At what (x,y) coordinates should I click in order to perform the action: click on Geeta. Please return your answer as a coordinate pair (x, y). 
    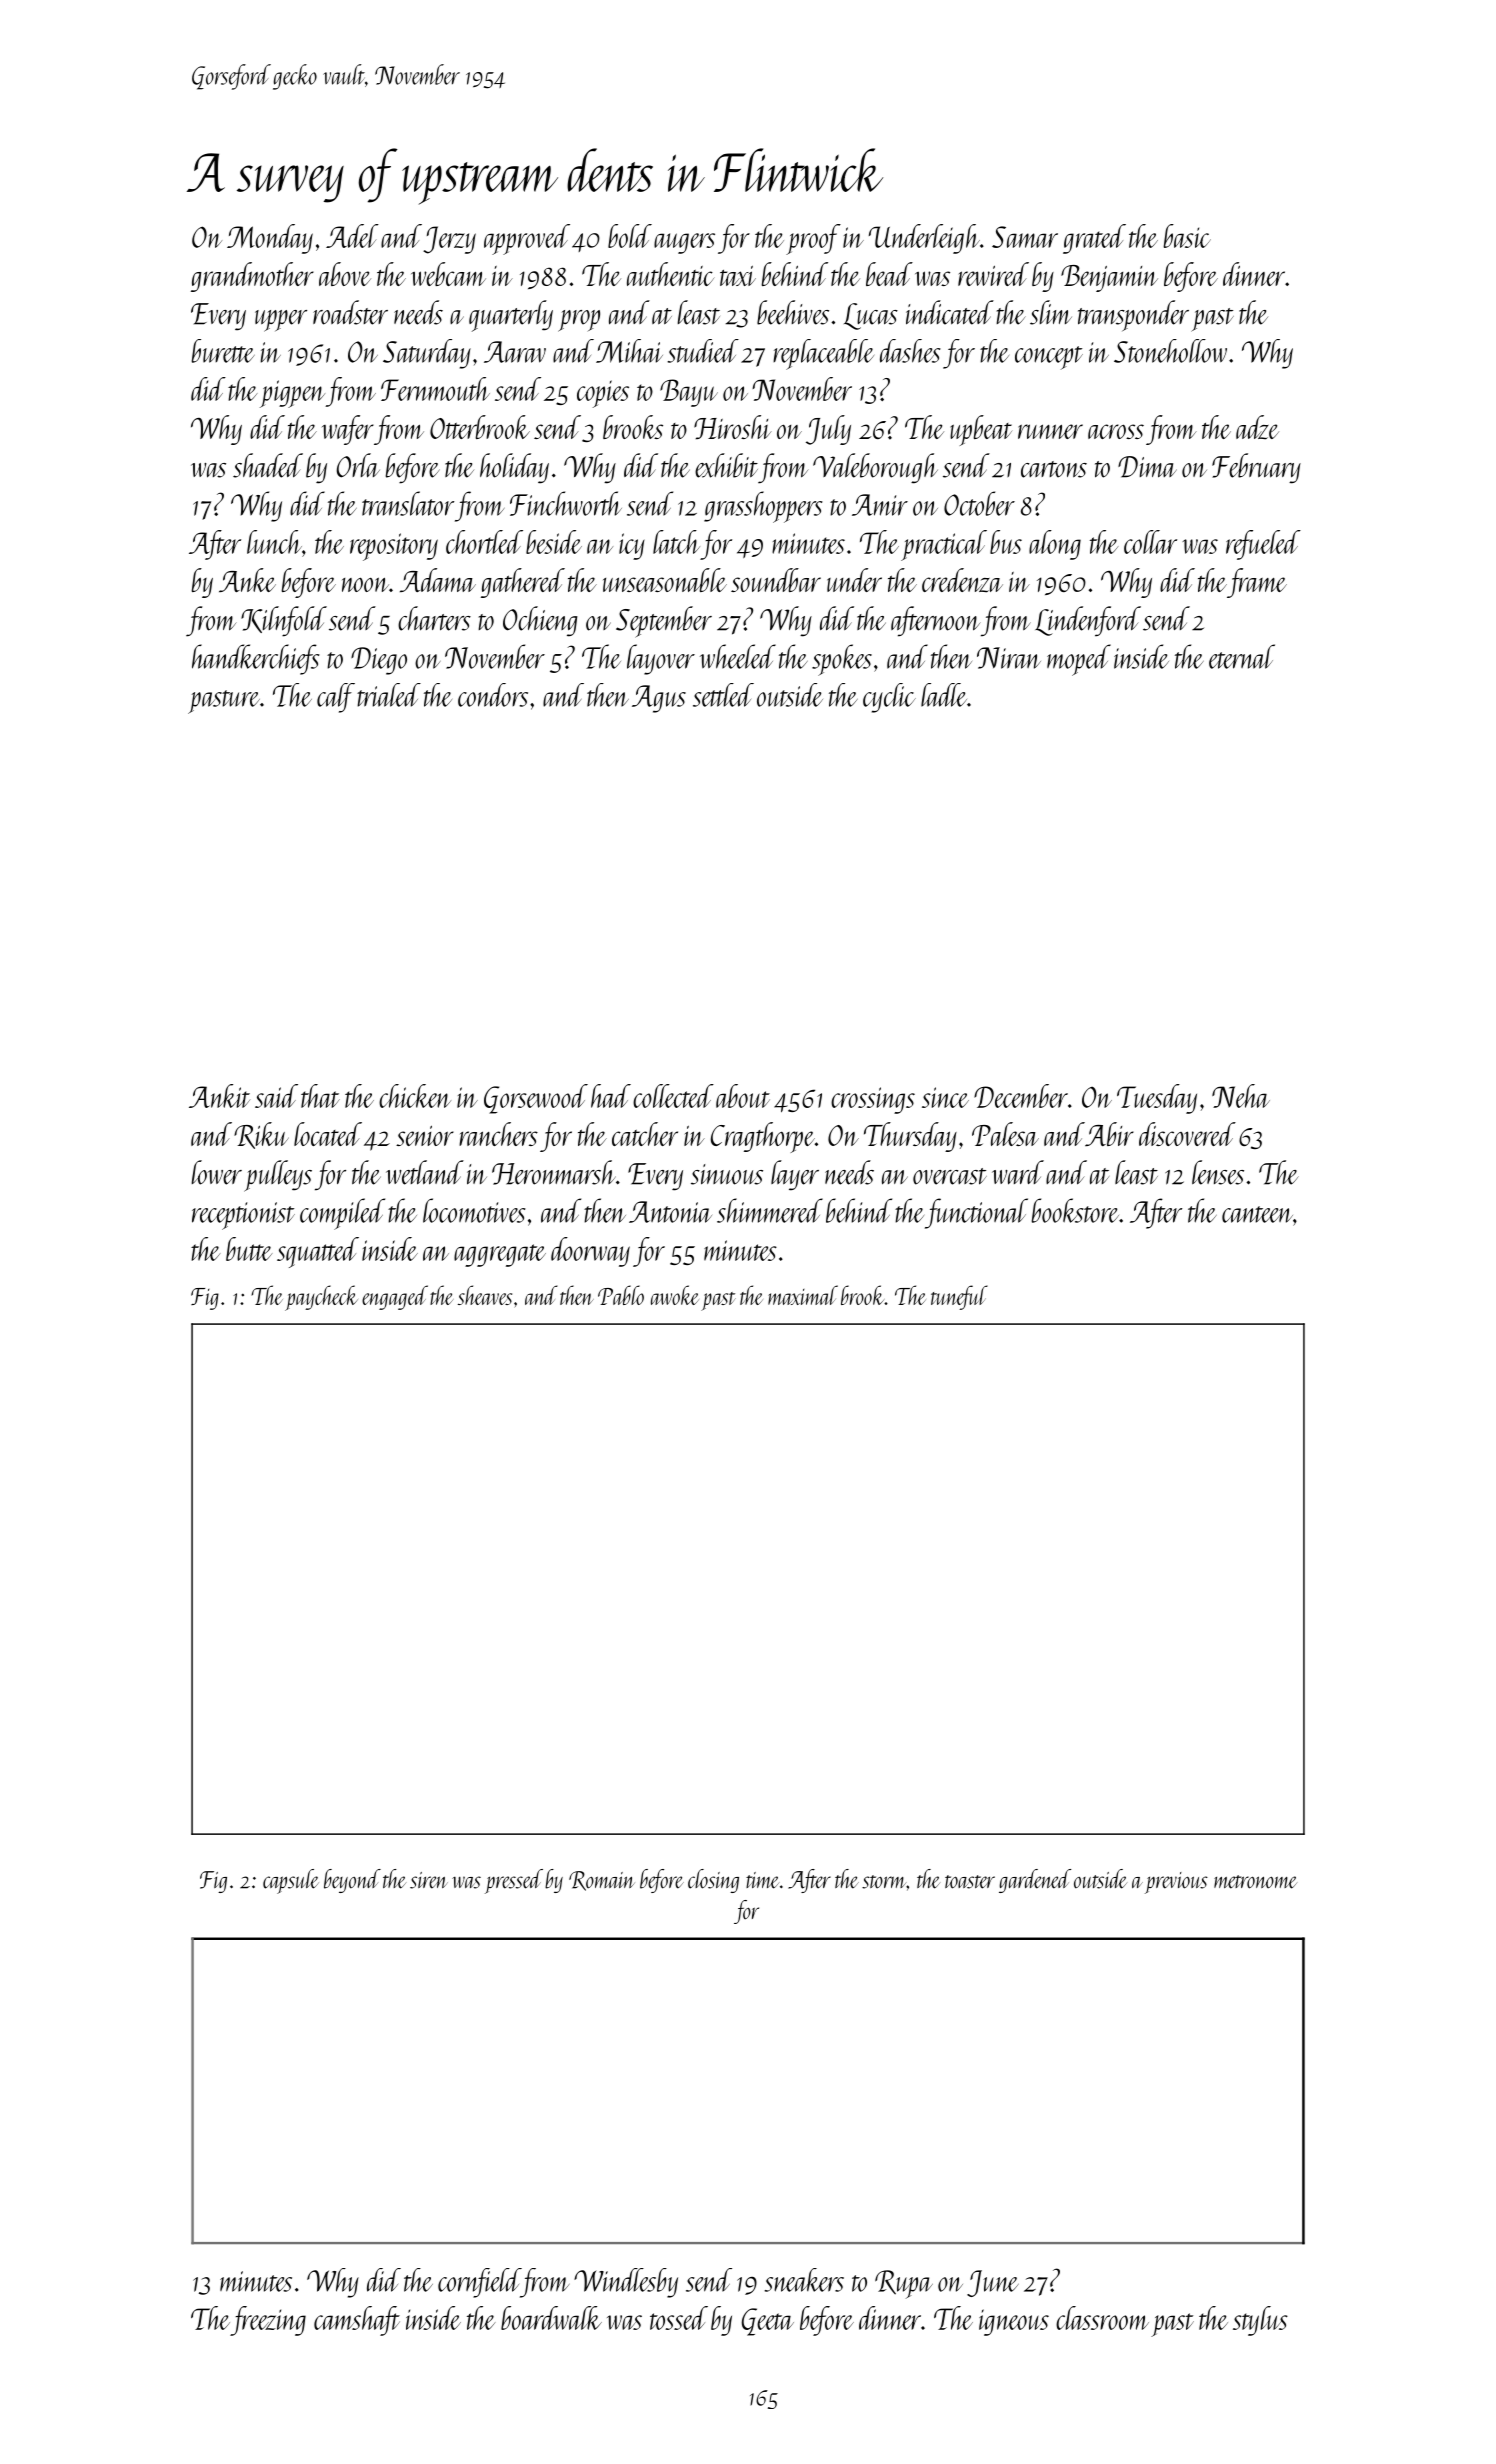
    Looking at the image, I should click on (768, 2322).
